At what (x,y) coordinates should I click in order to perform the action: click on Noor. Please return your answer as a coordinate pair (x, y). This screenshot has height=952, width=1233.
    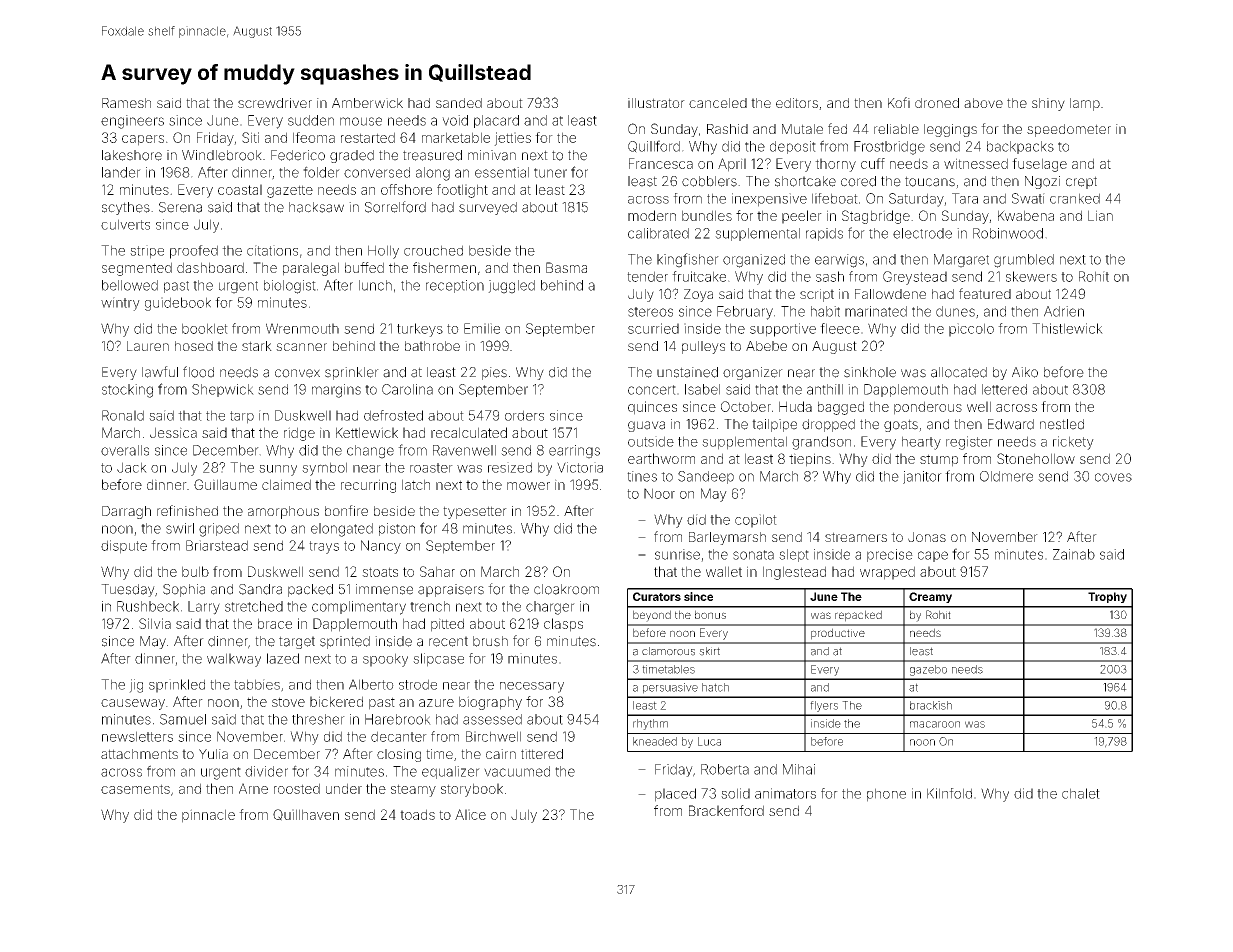
    Looking at the image, I should click on (659, 493).
